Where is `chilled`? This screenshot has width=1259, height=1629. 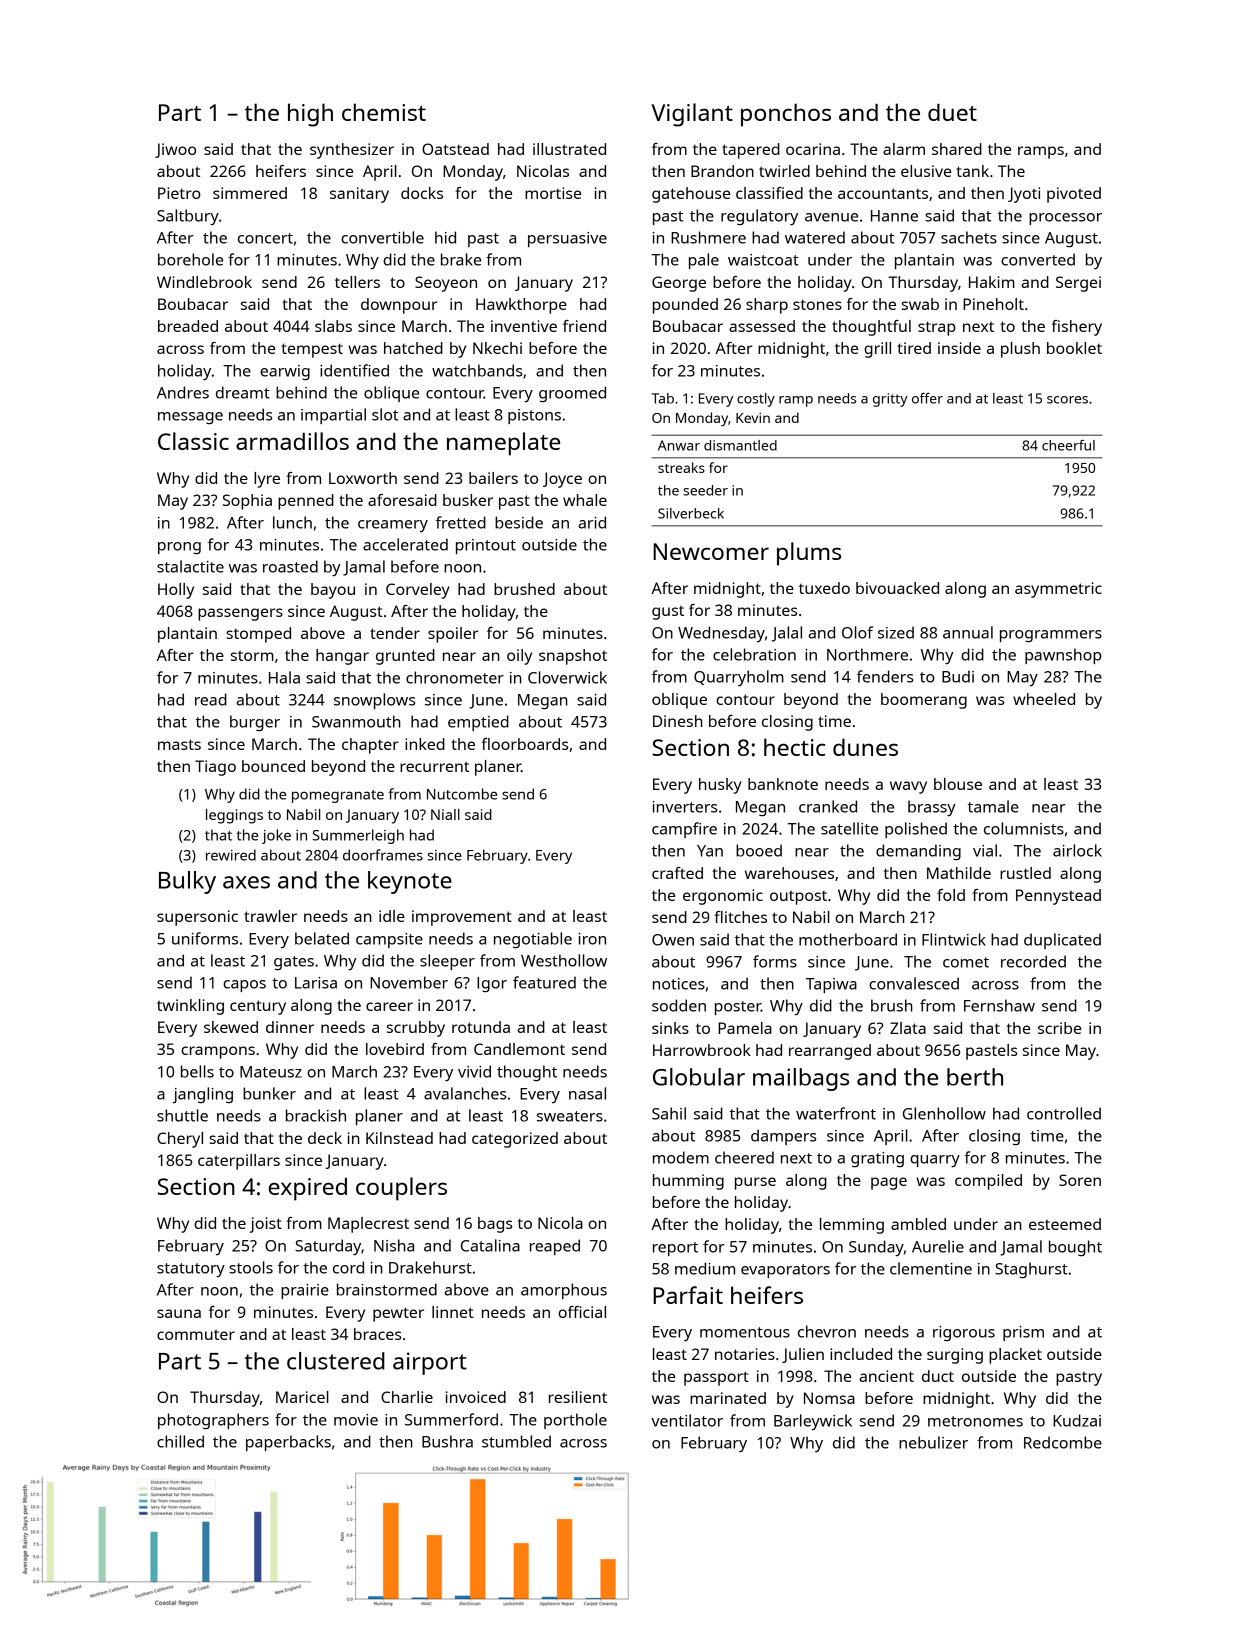 chilled is located at coordinates (180, 1441).
